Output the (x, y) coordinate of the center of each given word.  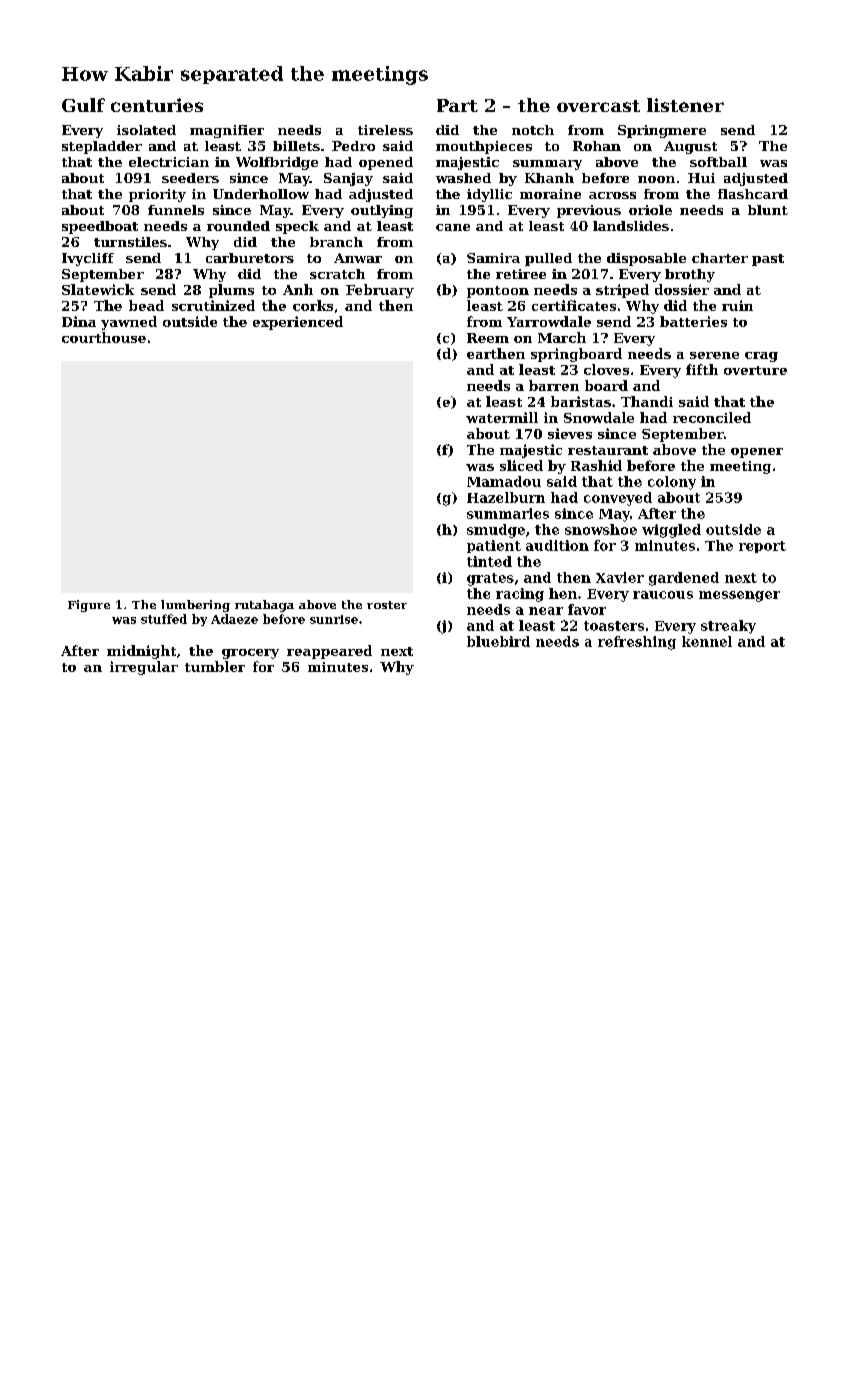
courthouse (104, 337)
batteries (693, 321)
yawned (129, 323)
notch (533, 130)
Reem (488, 338)
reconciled (712, 417)
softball (718, 162)
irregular (144, 668)
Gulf (83, 105)
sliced (521, 465)
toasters (614, 626)
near (546, 611)
